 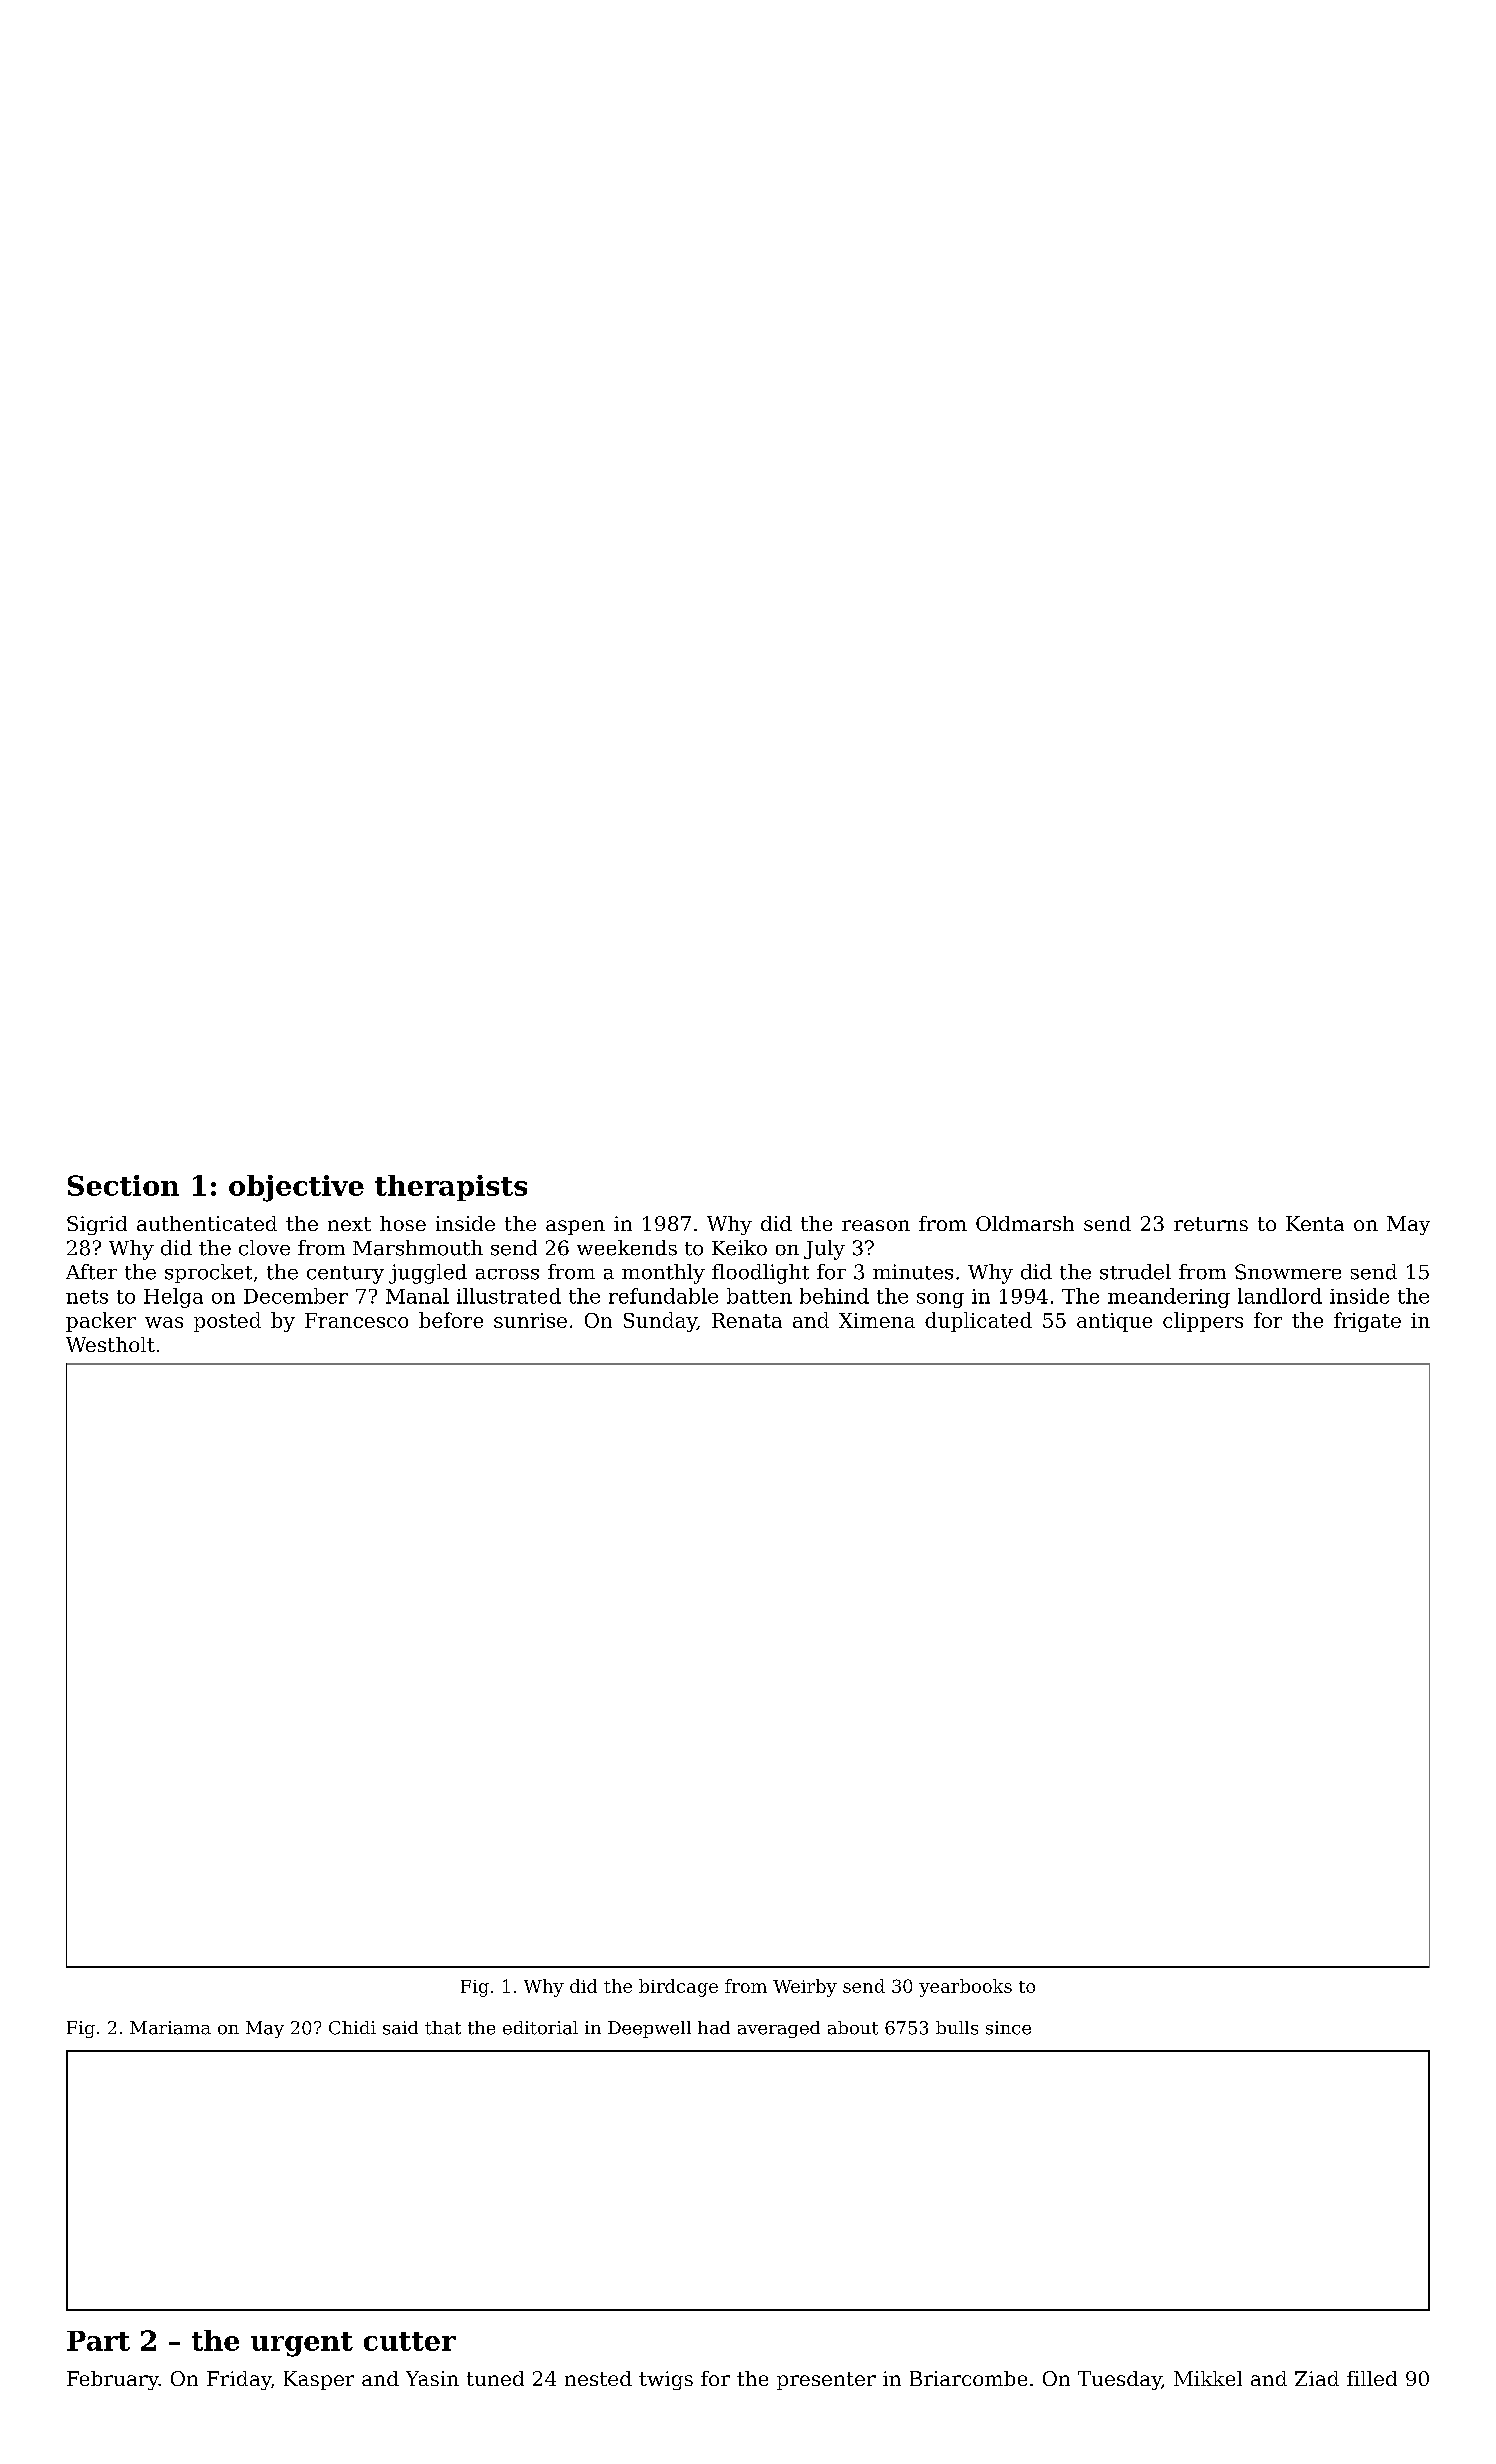 What do you see at coordinates (98, 2341) in the page?
I see `Part` at bounding box center [98, 2341].
